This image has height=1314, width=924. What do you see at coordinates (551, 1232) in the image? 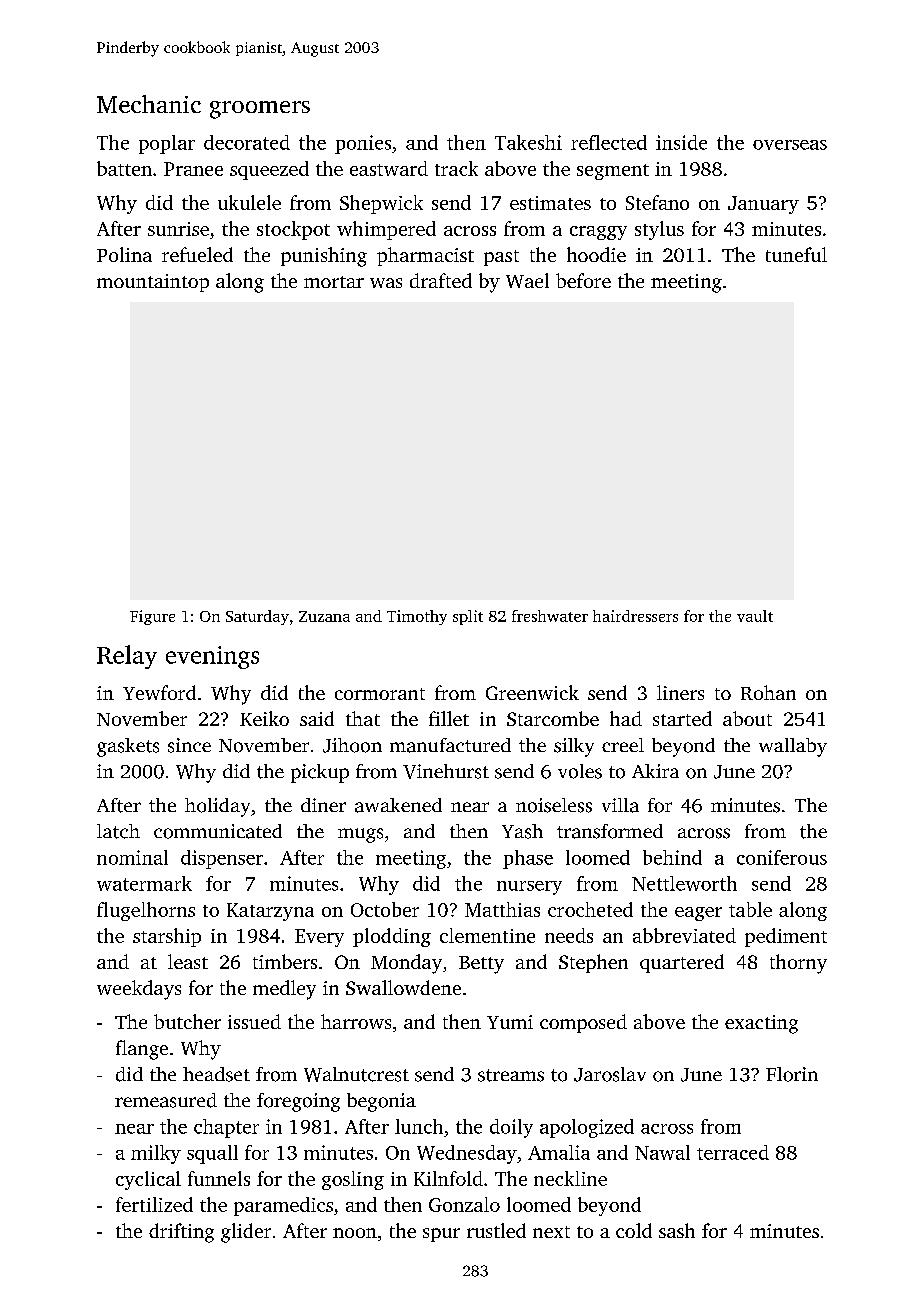
I see `next` at bounding box center [551, 1232].
